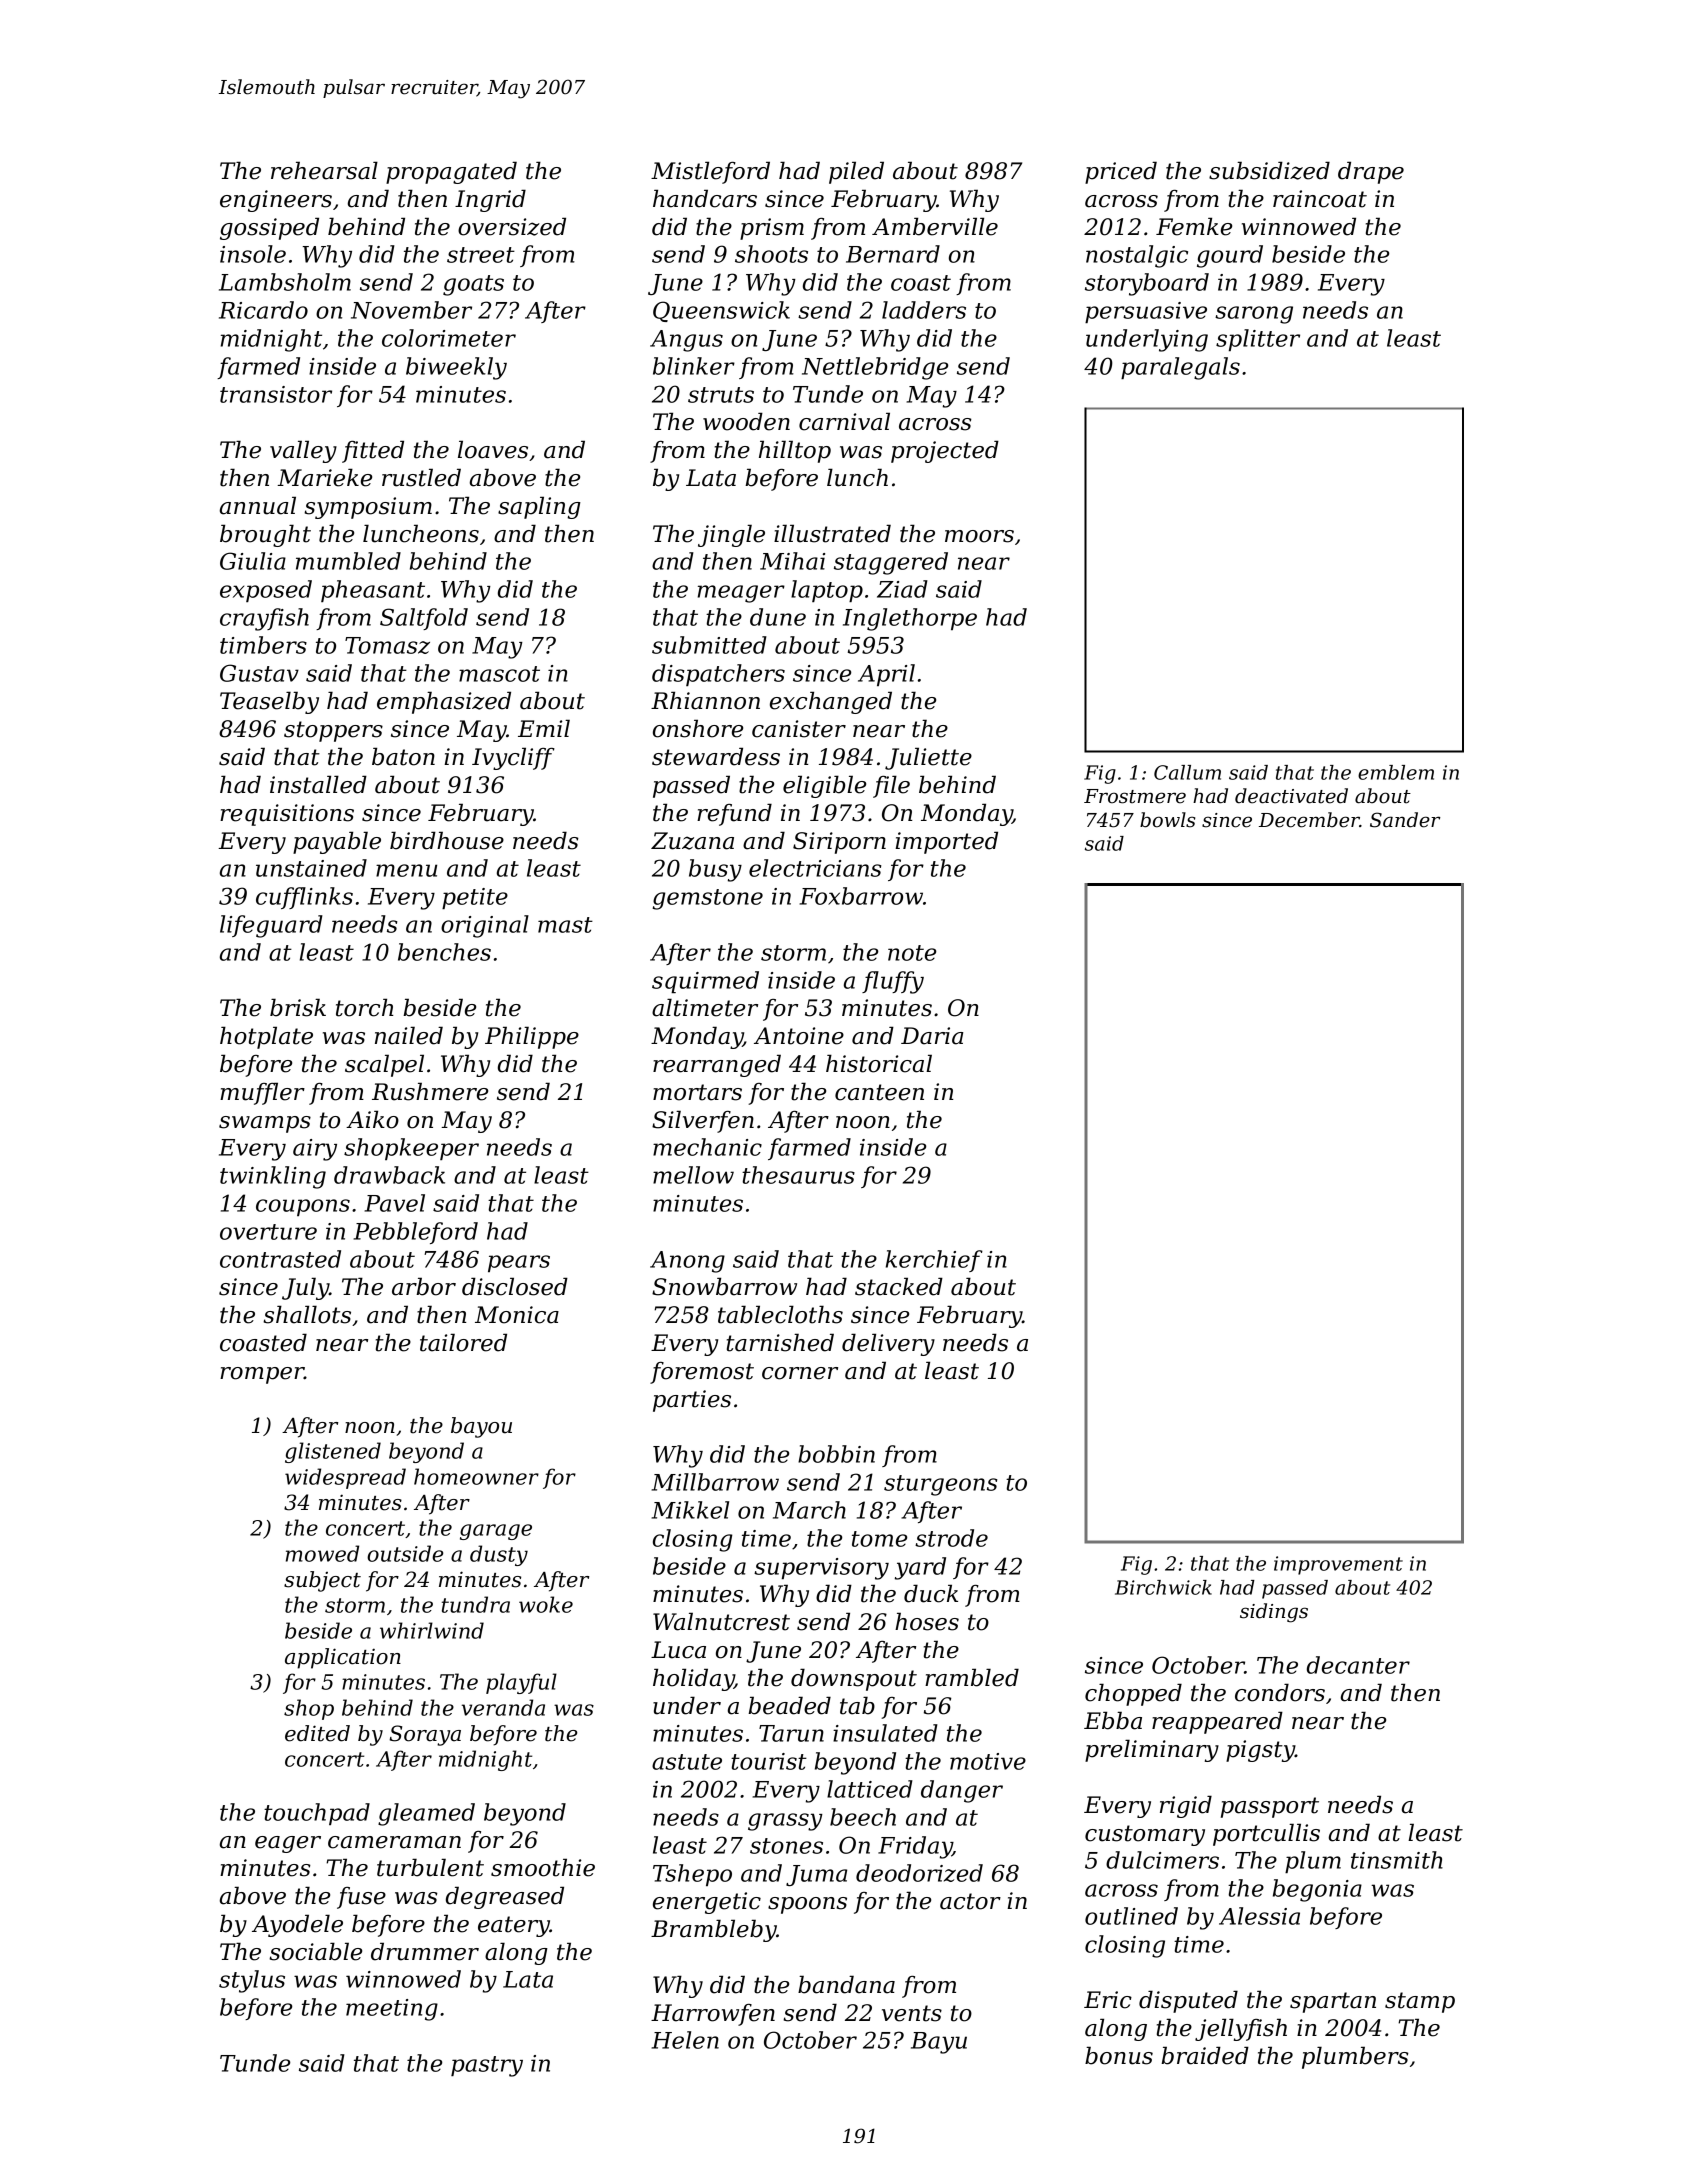 The width and height of the image is (1683, 2178). I want to click on splitter, so click(1258, 340).
